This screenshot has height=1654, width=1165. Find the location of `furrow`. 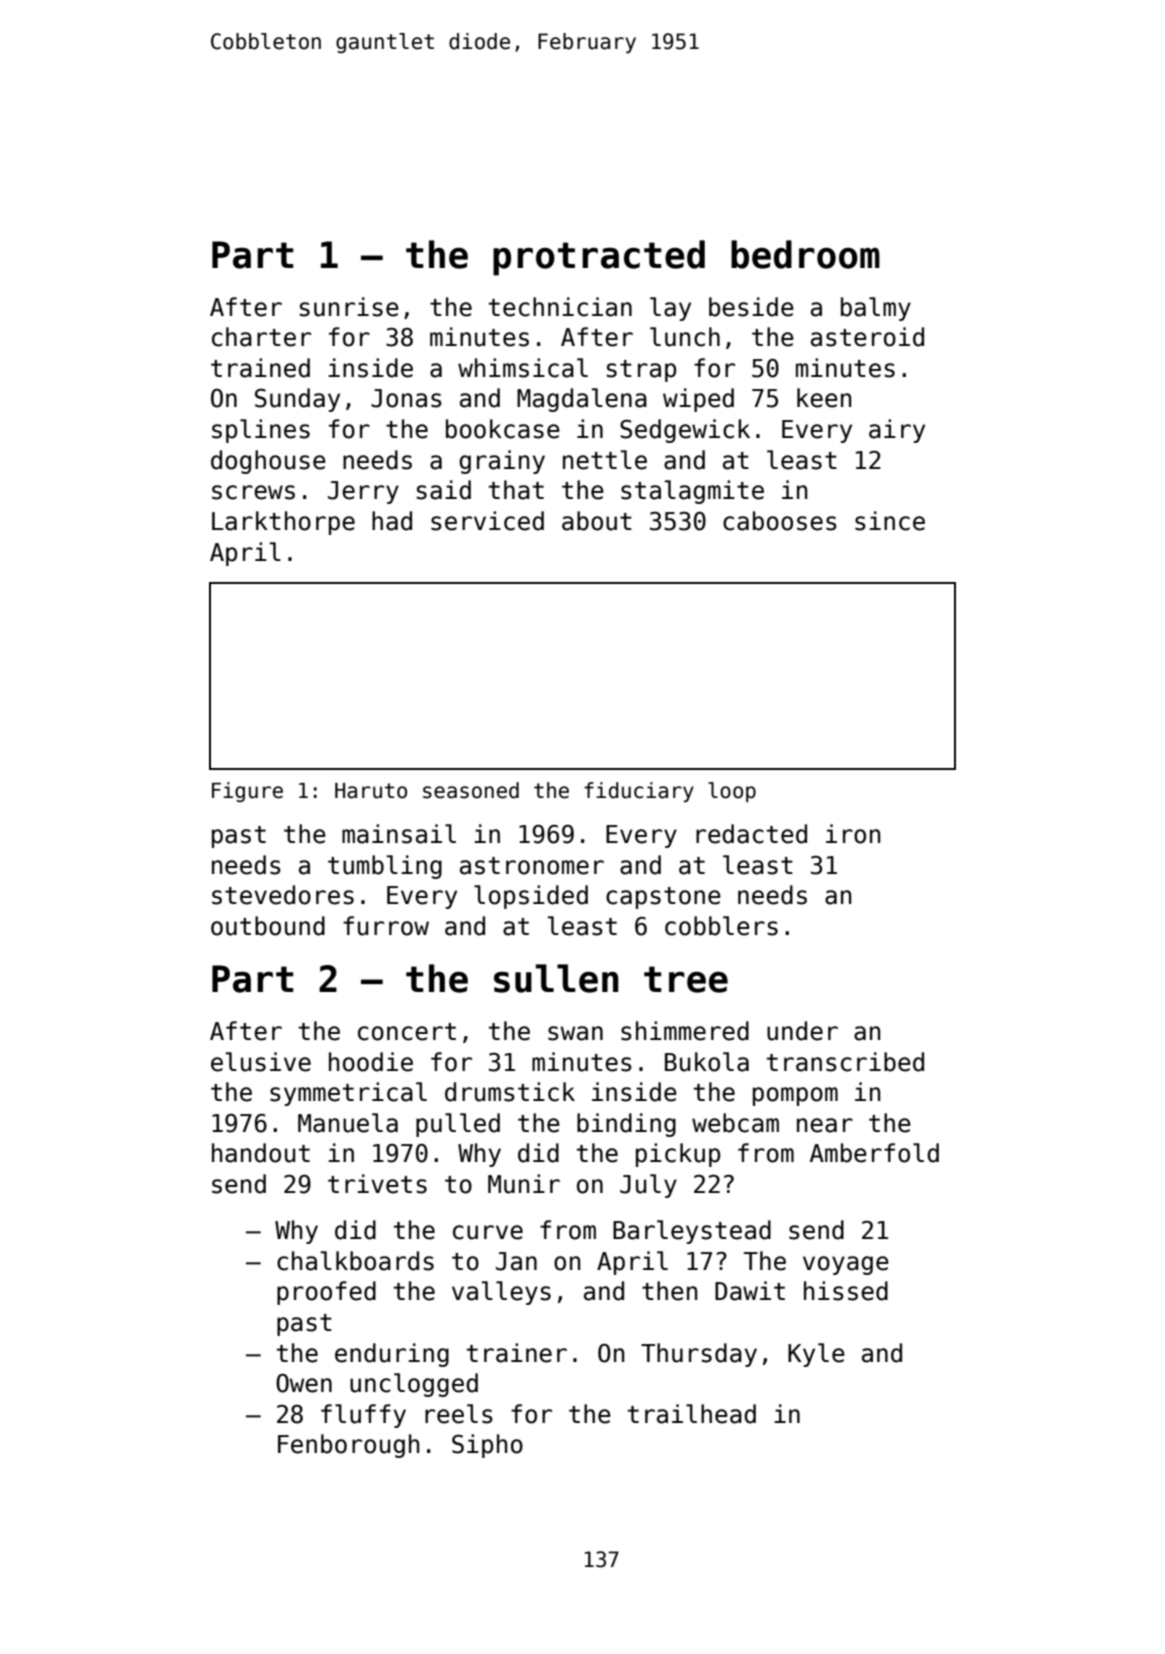

furrow is located at coordinates (386, 926).
